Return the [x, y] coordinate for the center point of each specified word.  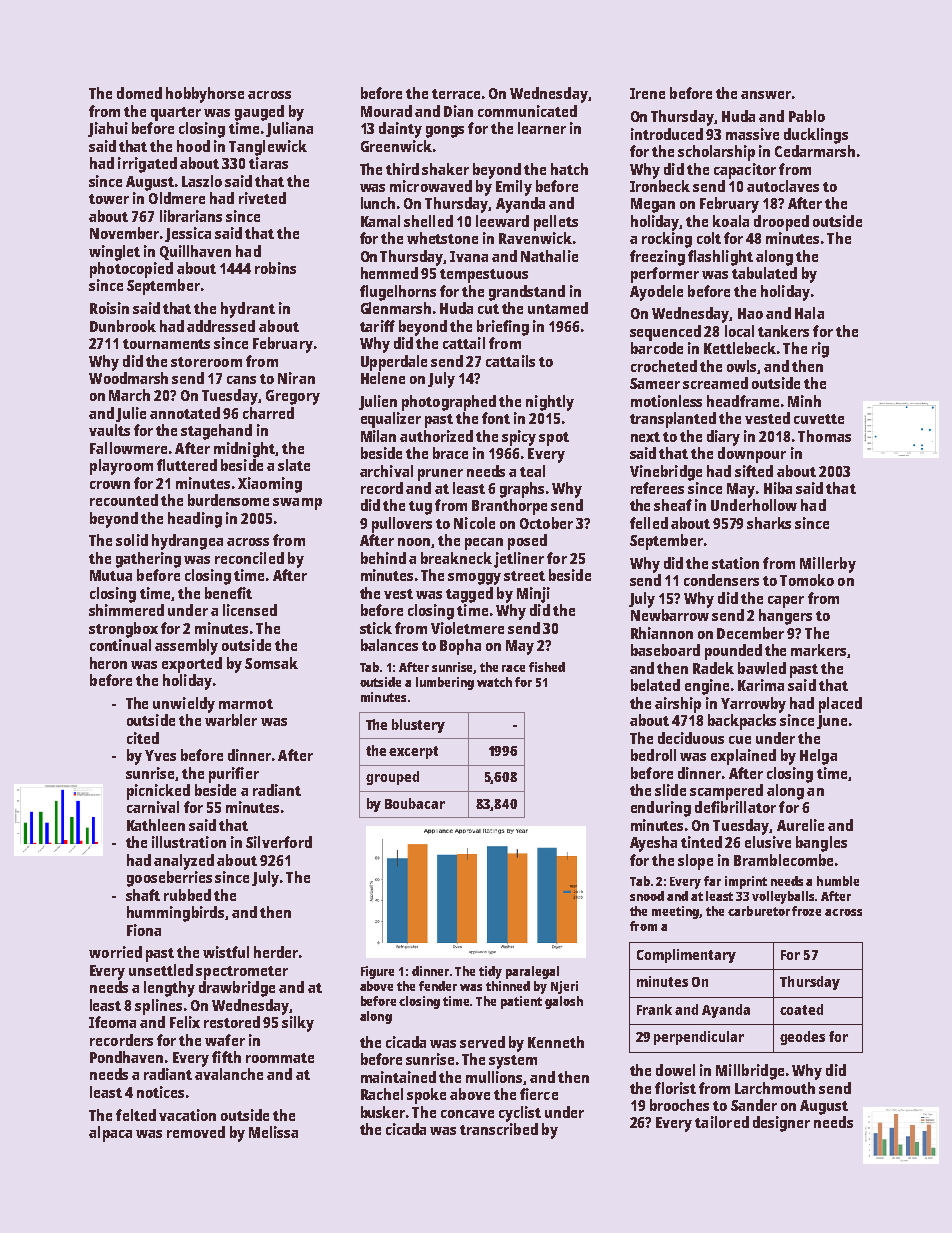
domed [139, 93]
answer [766, 95]
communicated [527, 111]
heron [108, 663]
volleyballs [784, 897]
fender [438, 986]
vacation [187, 1115]
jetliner [519, 560]
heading [195, 520]
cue [740, 740]
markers [818, 650]
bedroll [653, 755]
